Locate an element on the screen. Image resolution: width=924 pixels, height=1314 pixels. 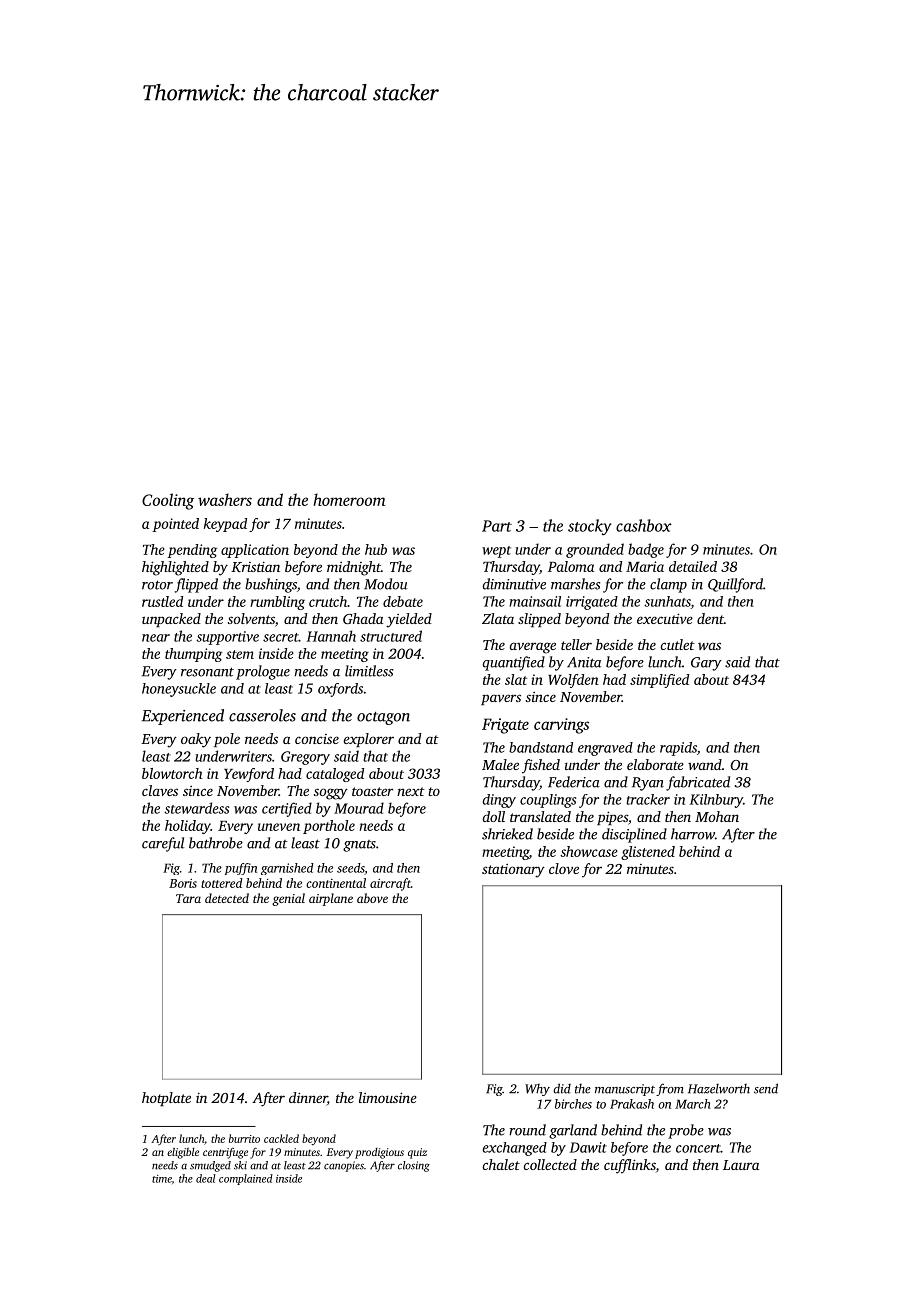
garnished is located at coordinates (287, 869).
